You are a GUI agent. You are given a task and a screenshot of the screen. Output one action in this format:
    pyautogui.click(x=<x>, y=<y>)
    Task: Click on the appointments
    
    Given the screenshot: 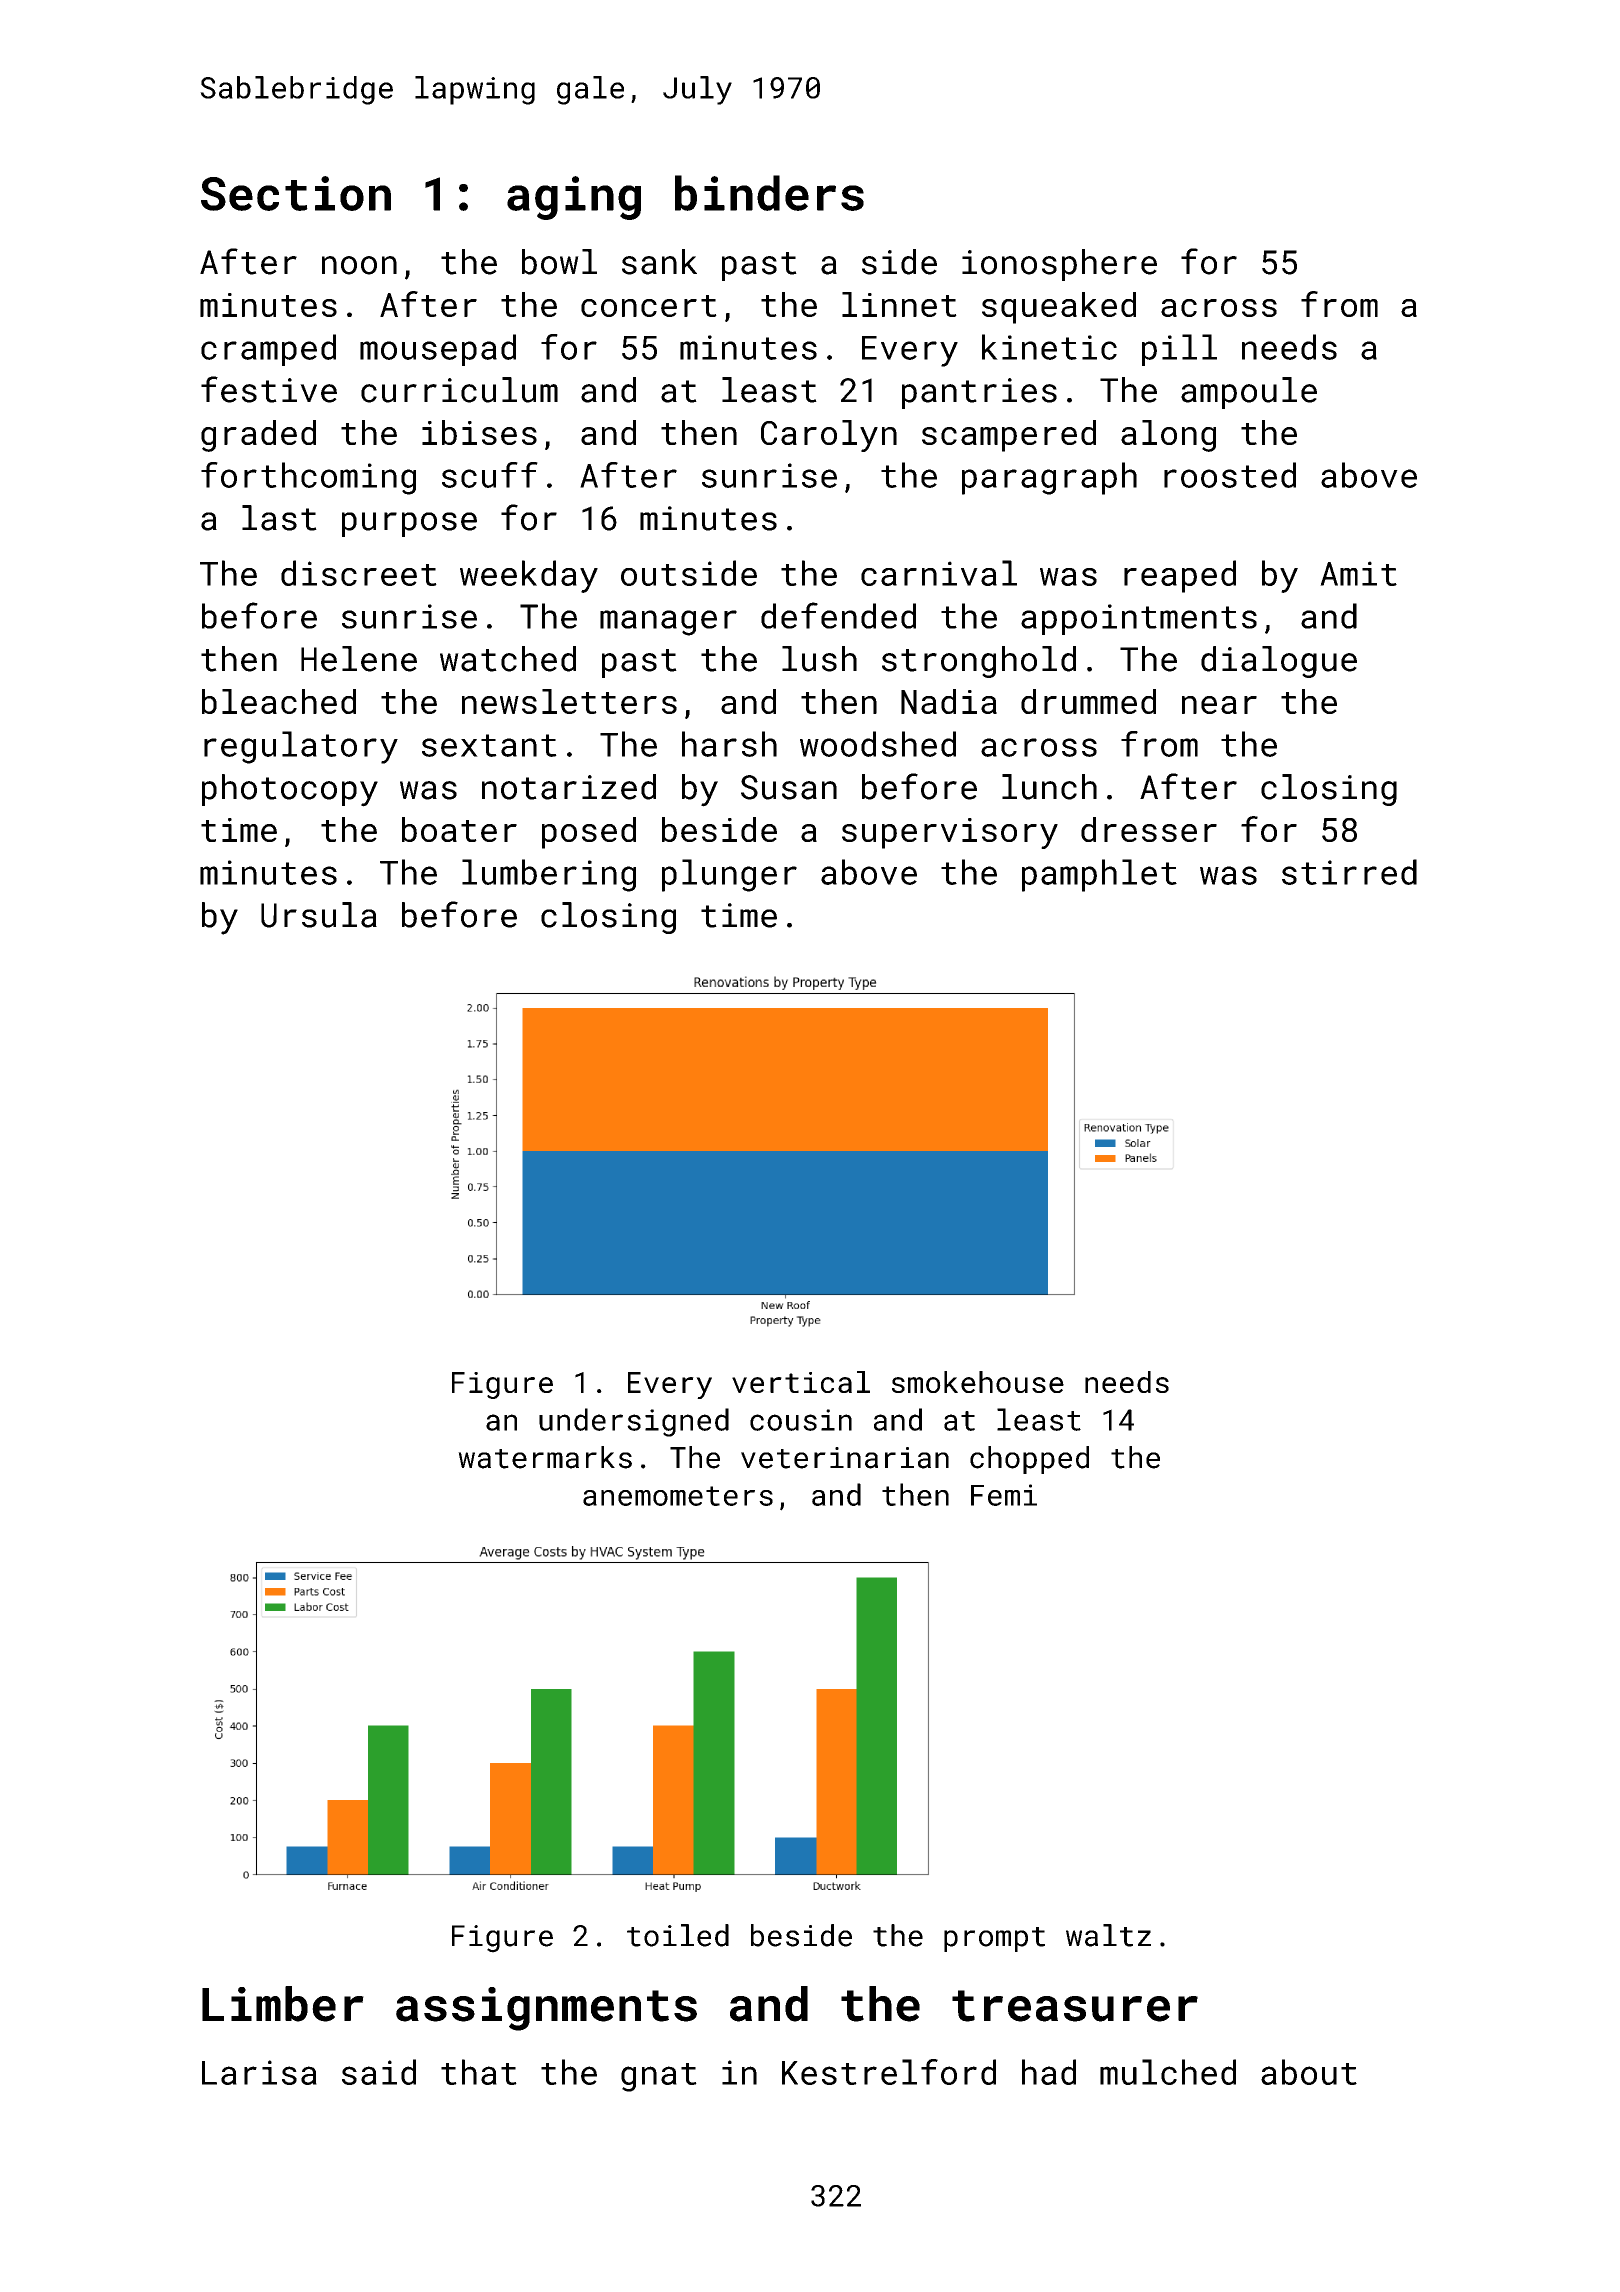 What is the action you would take?
    pyautogui.click(x=1139, y=619)
